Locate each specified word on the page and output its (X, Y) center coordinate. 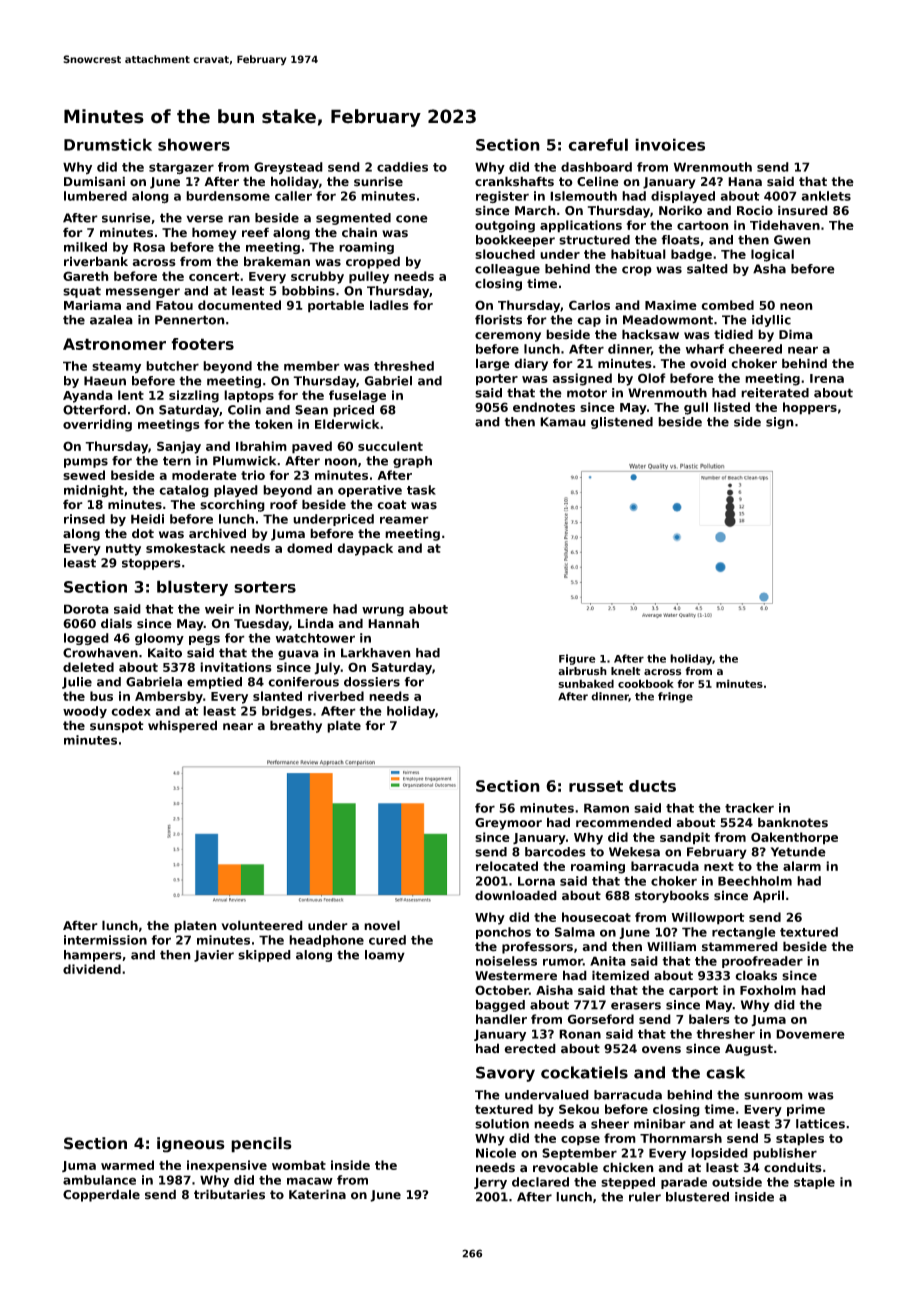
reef (255, 232)
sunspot (117, 727)
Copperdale (101, 1195)
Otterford (94, 410)
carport (693, 992)
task (421, 490)
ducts (652, 786)
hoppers (810, 408)
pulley (369, 277)
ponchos (503, 933)
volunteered (262, 925)
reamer (404, 520)
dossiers (372, 682)
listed (732, 407)
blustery (192, 588)
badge (691, 255)
